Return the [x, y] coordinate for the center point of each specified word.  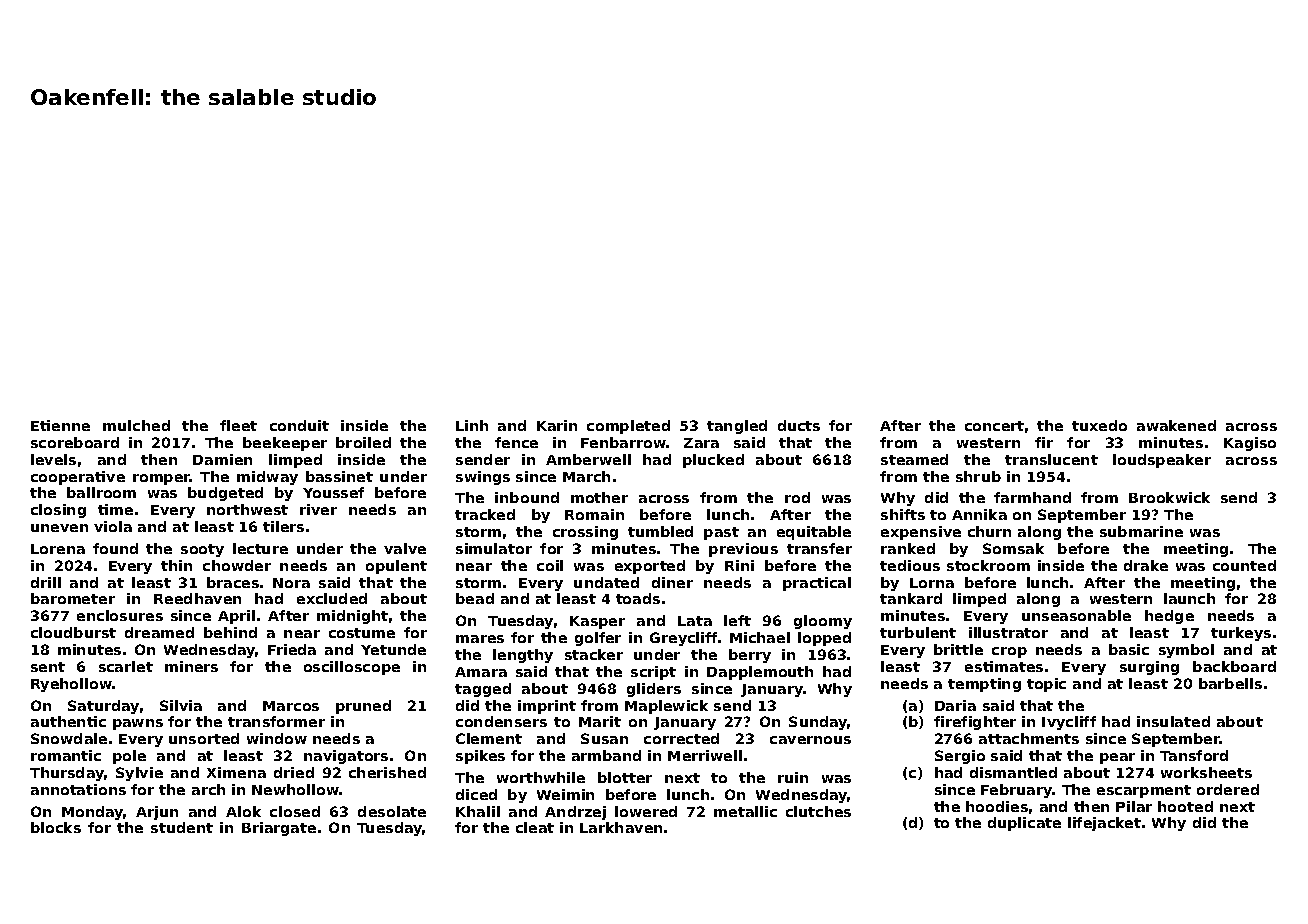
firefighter [975, 723]
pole [129, 757]
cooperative [78, 478]
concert [994, 426]
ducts [799, 425]
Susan [604, 738]
